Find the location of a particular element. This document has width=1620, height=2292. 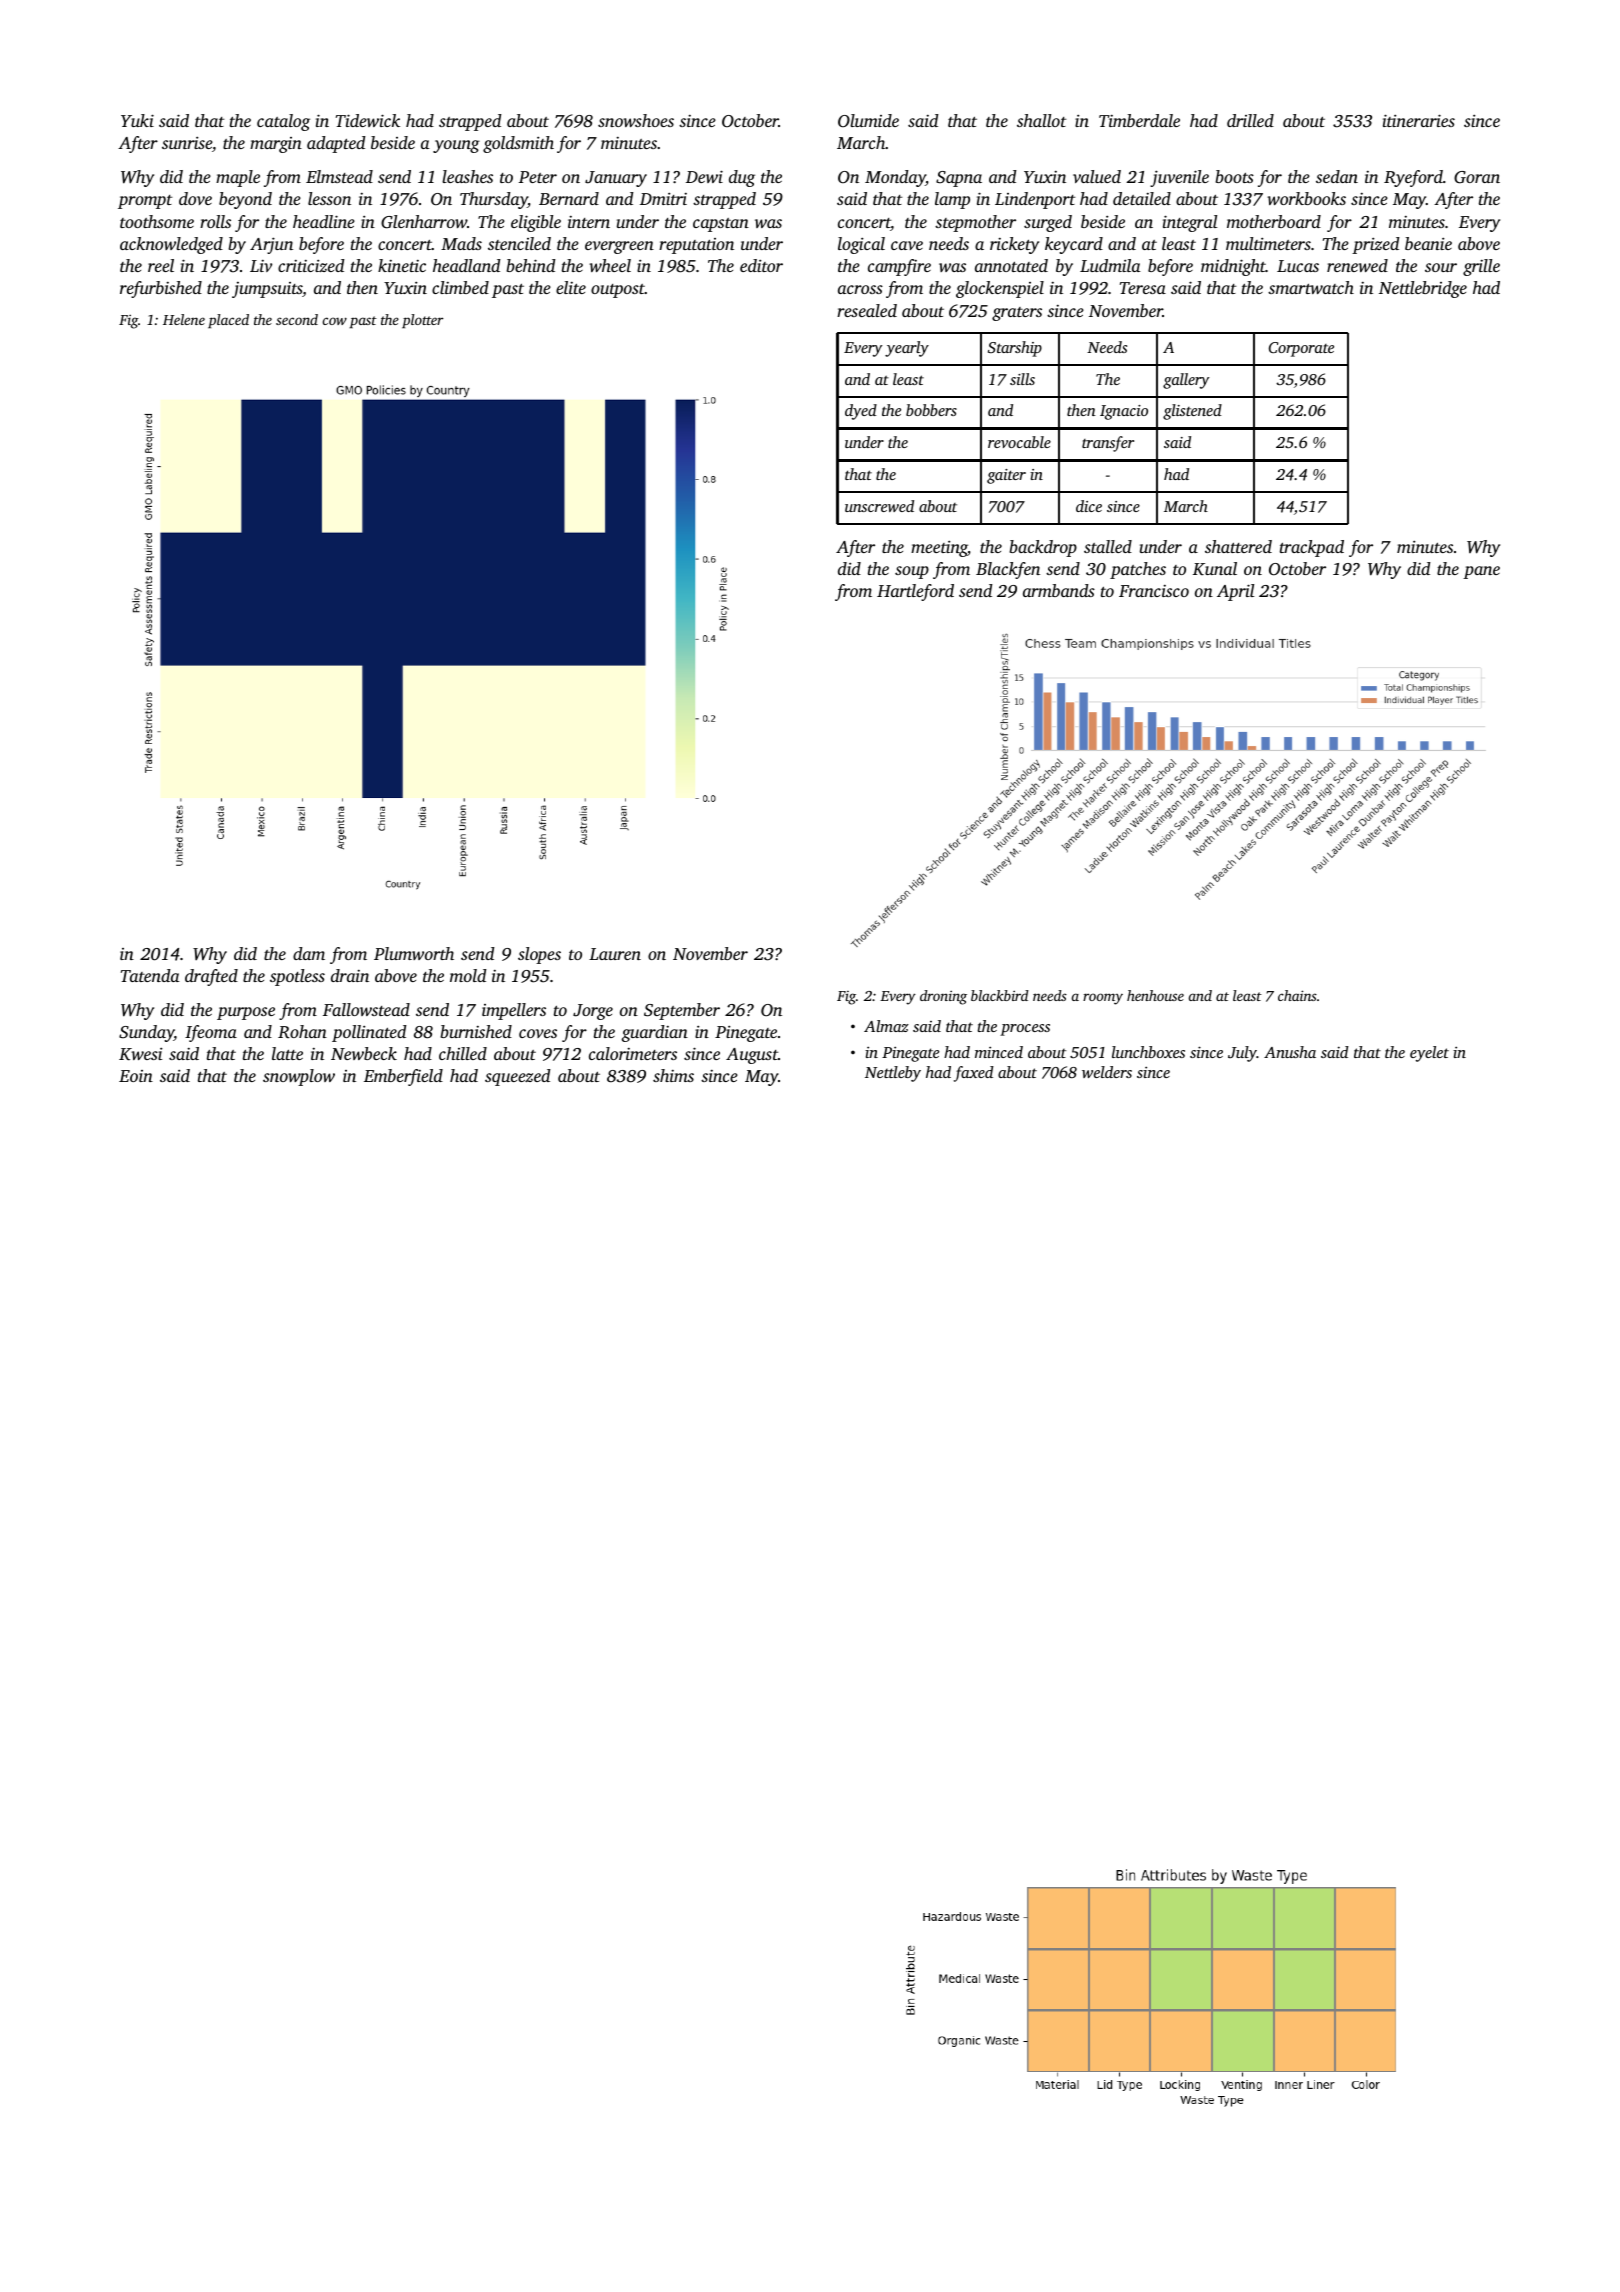

pane is located at coordinates (1481, 572).
